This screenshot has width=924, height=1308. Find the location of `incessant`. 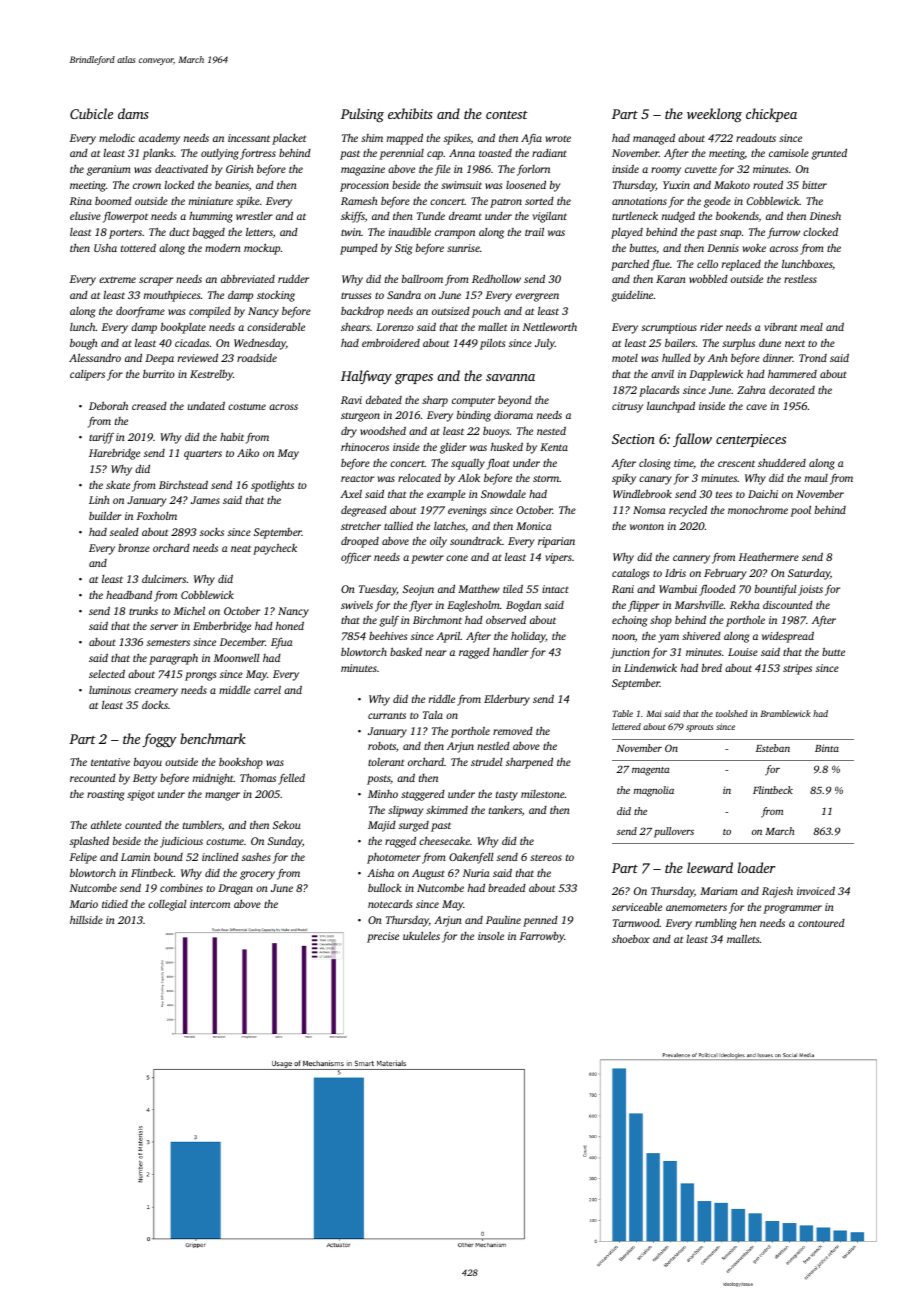

incessant is located at coordinates (249, 138).
